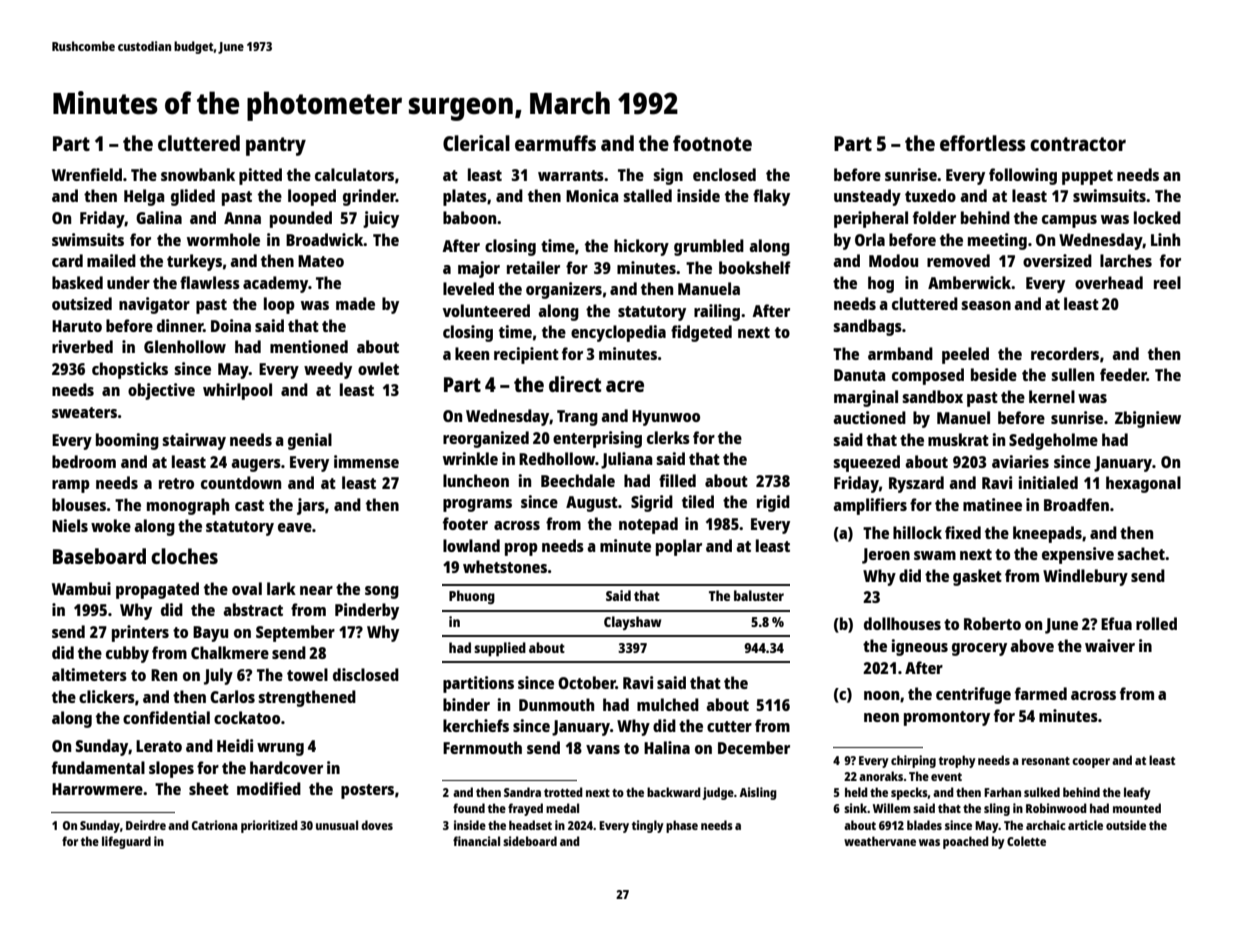  What do you see at coordinates (247, 717) in the screenshot?
I see `cockatoo` at bounding box center [247, 717].
